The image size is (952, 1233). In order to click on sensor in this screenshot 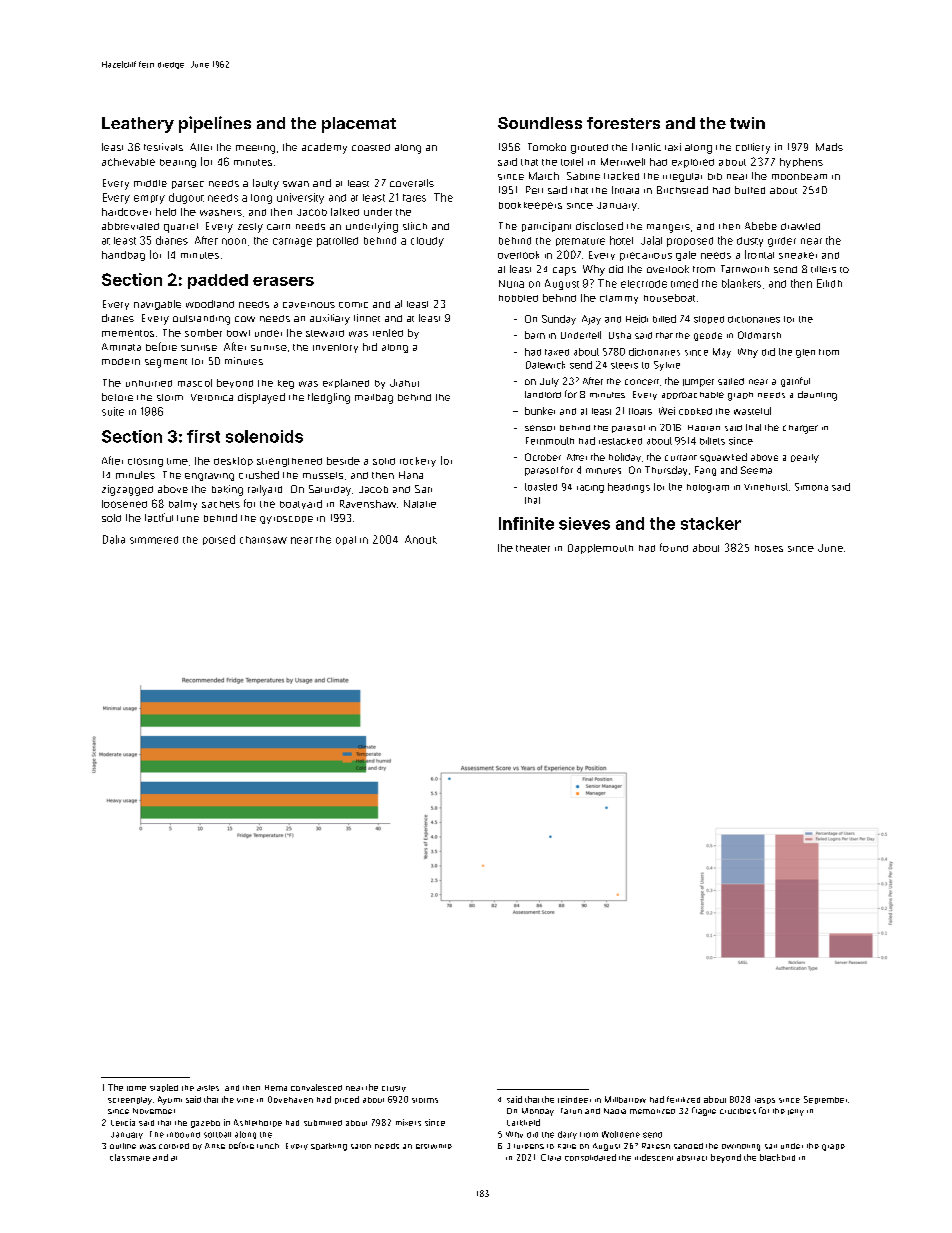, I will do `click(540, 428)`.
